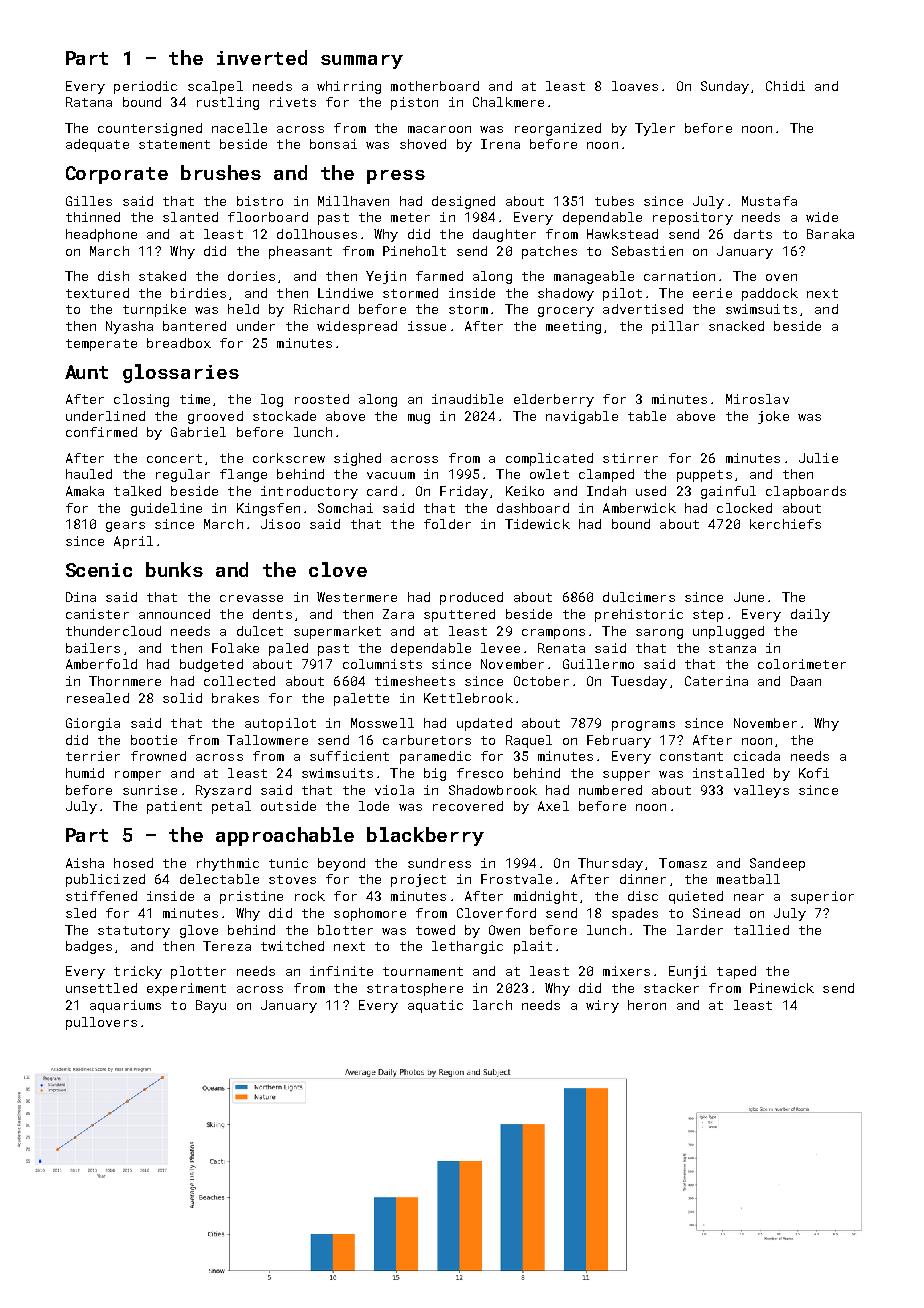 This screenshot has height=1308, width=924. What do you see at coordinates (362, 62) in the screenshot?
I see `summary` at bounding box center [362, 62].
